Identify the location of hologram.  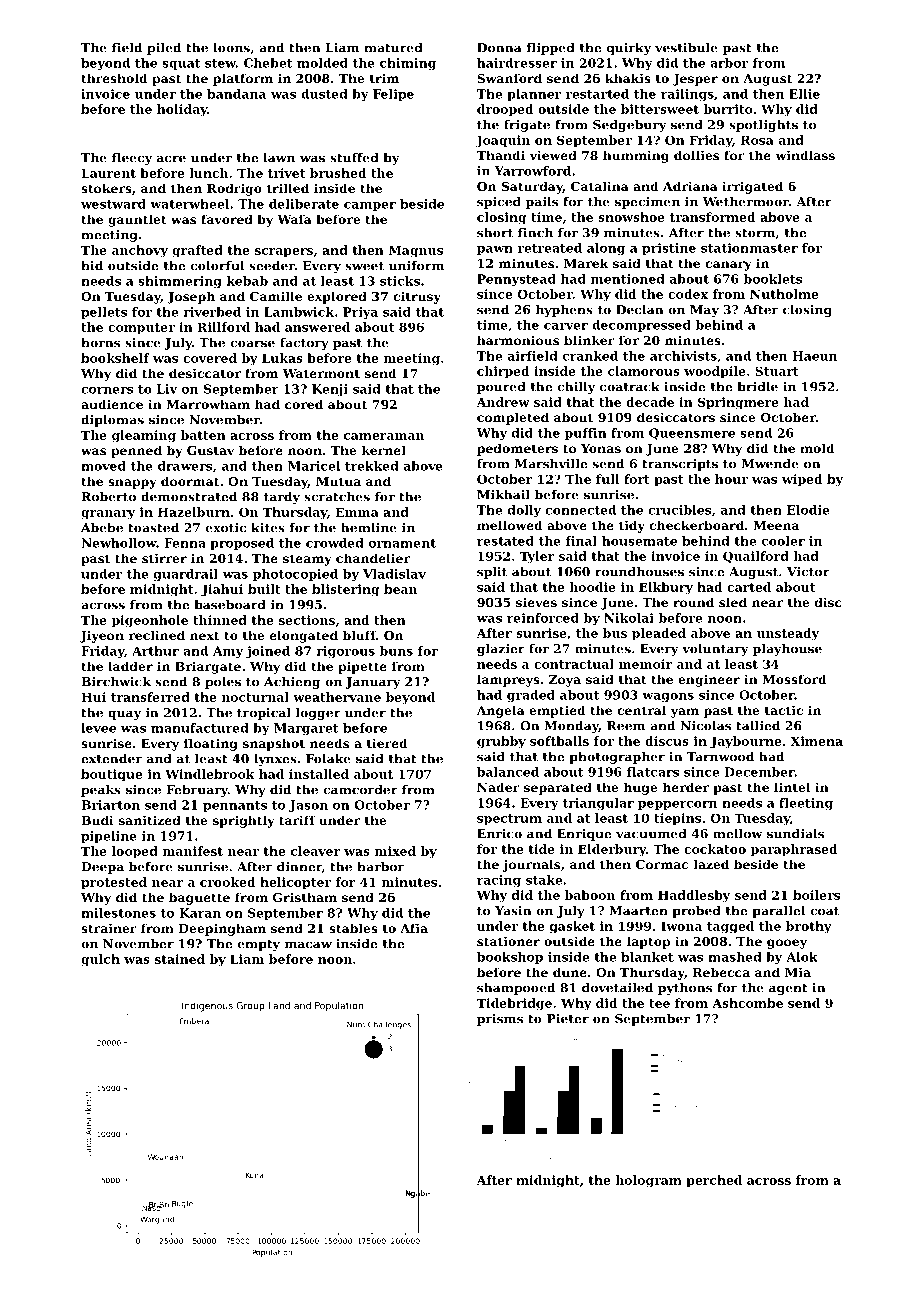
(648, 1181).
